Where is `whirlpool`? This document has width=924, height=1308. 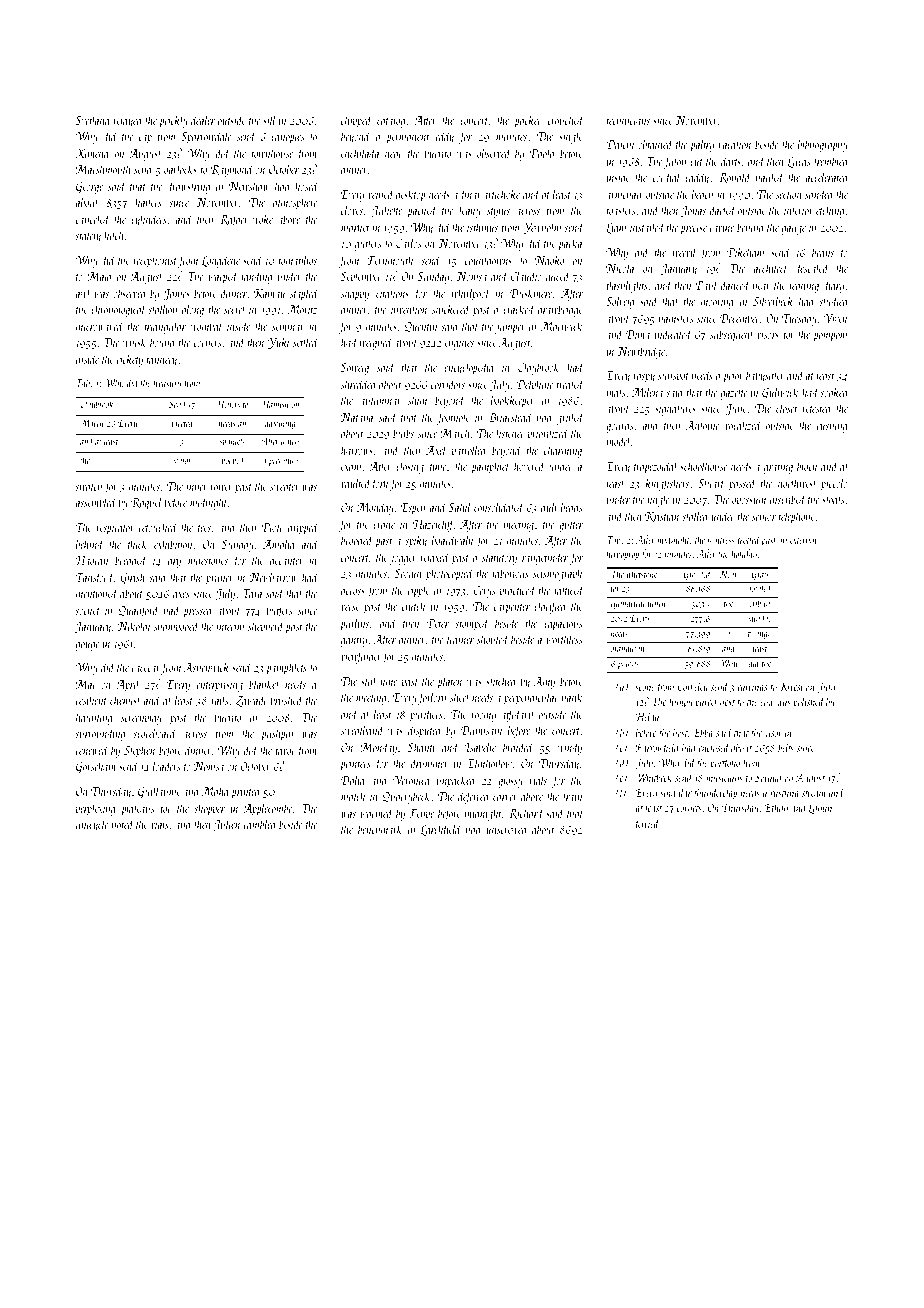 whirlpool is located at coordinates (471, 294).
